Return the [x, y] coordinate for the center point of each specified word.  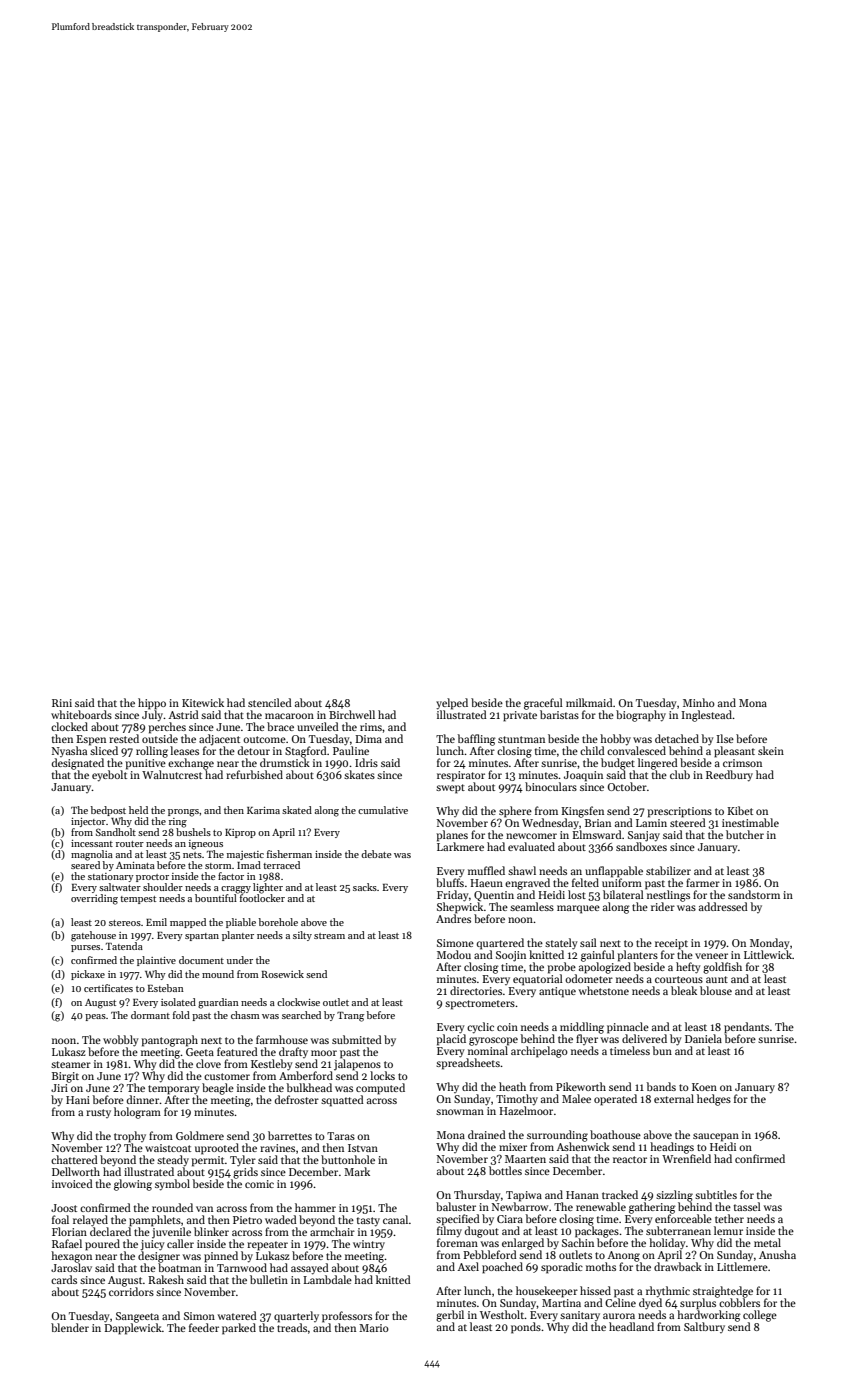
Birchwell [352, 714]
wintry [369, 1245]
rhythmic [668, 1292]
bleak [684, 990]
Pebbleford [490, 1254]
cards [64, 1279]
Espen [91, 740]
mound [218, 974]
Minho [699, 702]
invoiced [72, 1183]
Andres [453, 918]
